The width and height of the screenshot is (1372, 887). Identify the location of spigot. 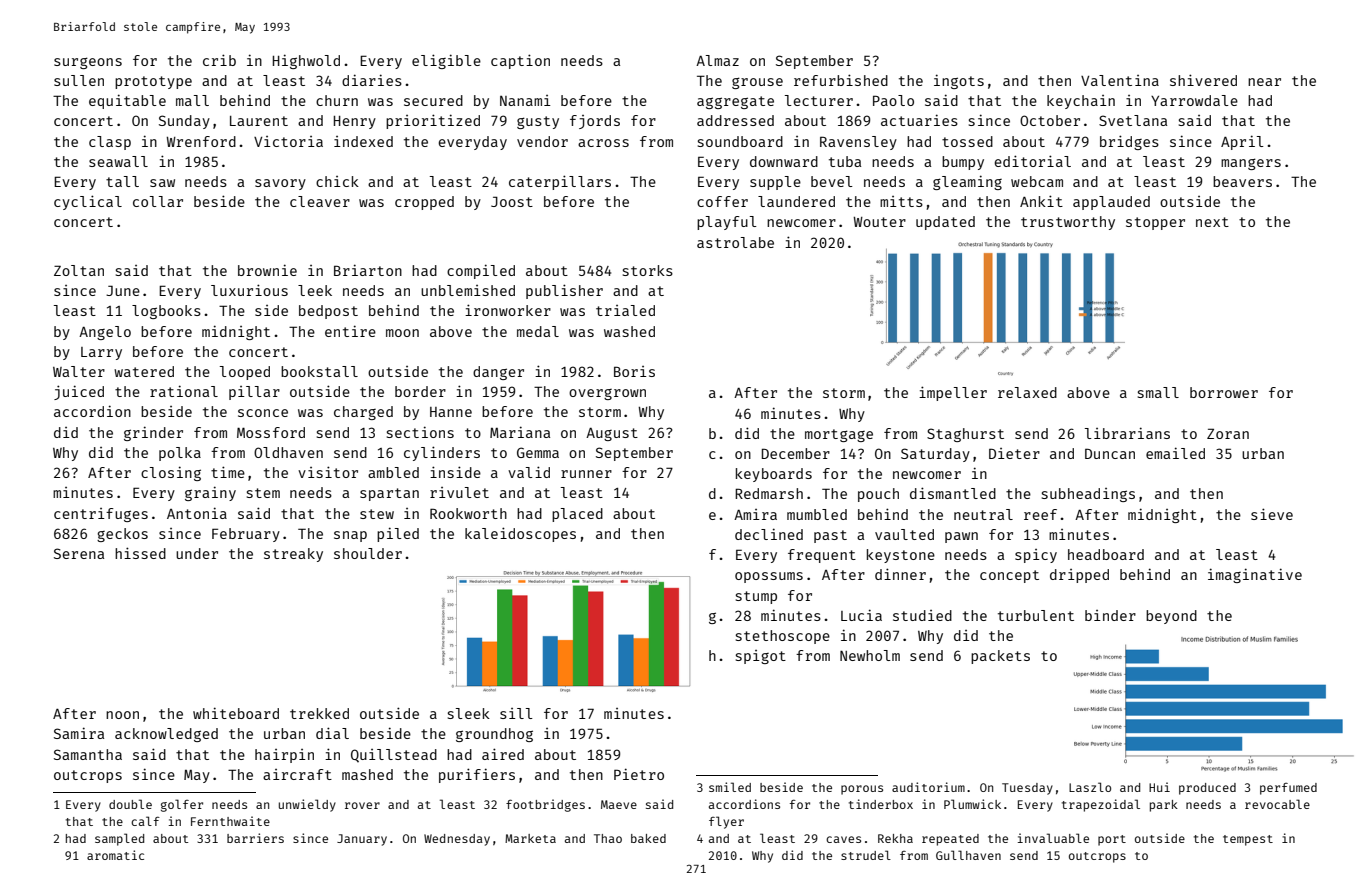
(761, 657).
